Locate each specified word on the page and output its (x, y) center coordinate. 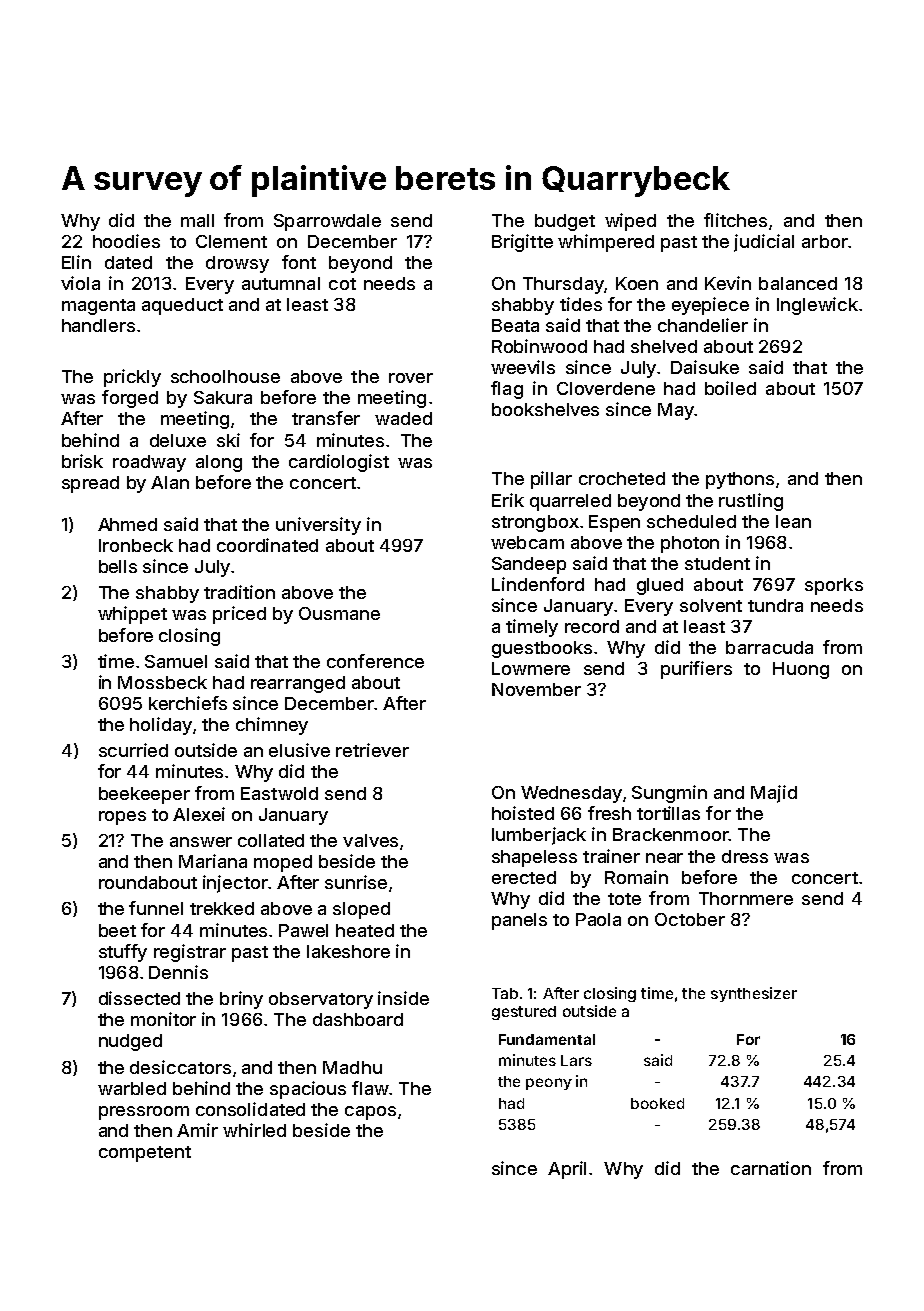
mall (197, 220)
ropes (122, 818)
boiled (730, 388)
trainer (611, 856)
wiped (630, 222)
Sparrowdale (327, 222)
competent (145, 1154)
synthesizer (754, 994)
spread (90, 484)
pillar (551, 480)
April (567, 1170)
